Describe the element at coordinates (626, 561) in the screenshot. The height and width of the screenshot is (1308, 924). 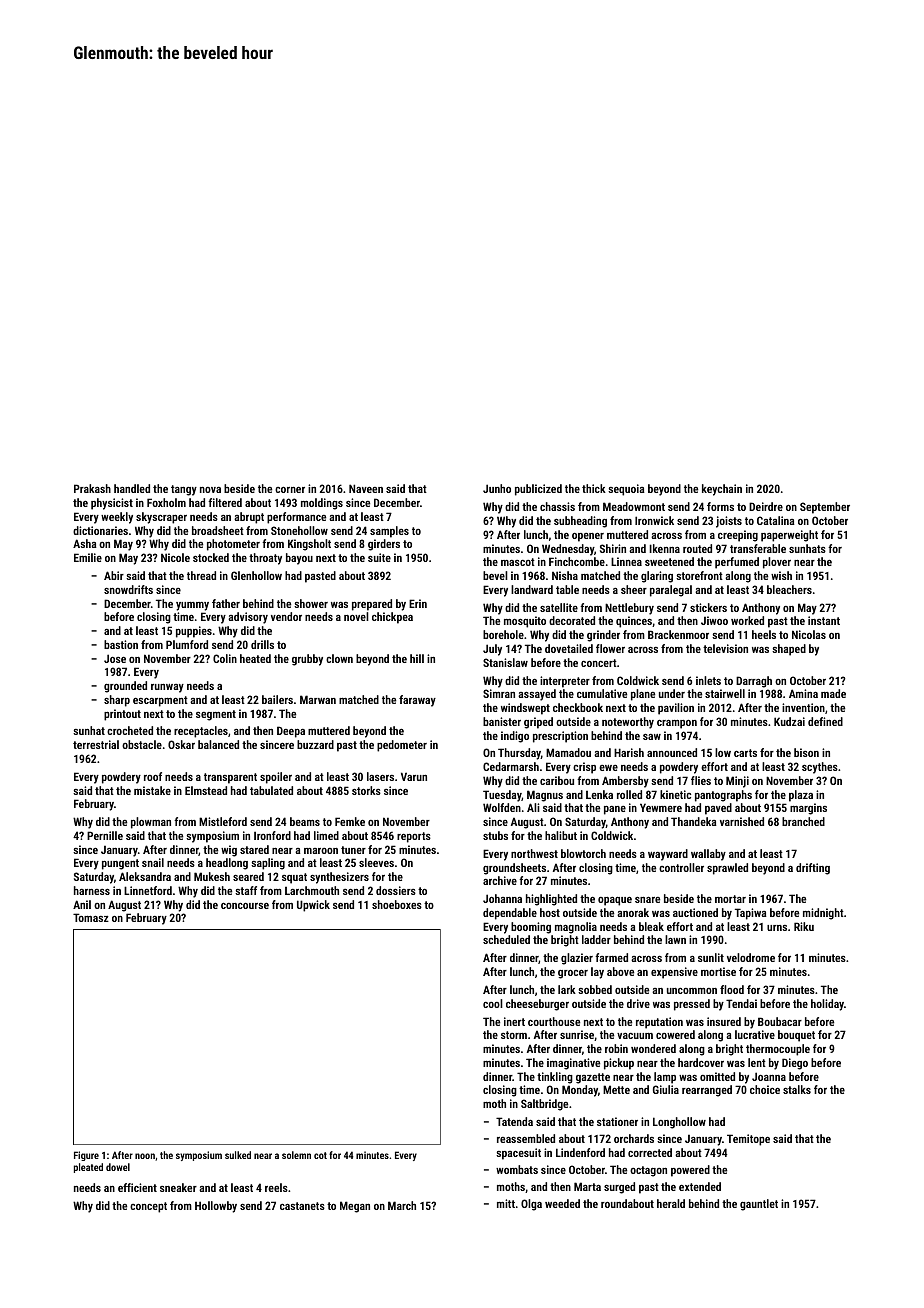
I see `Linnea` at that location.
